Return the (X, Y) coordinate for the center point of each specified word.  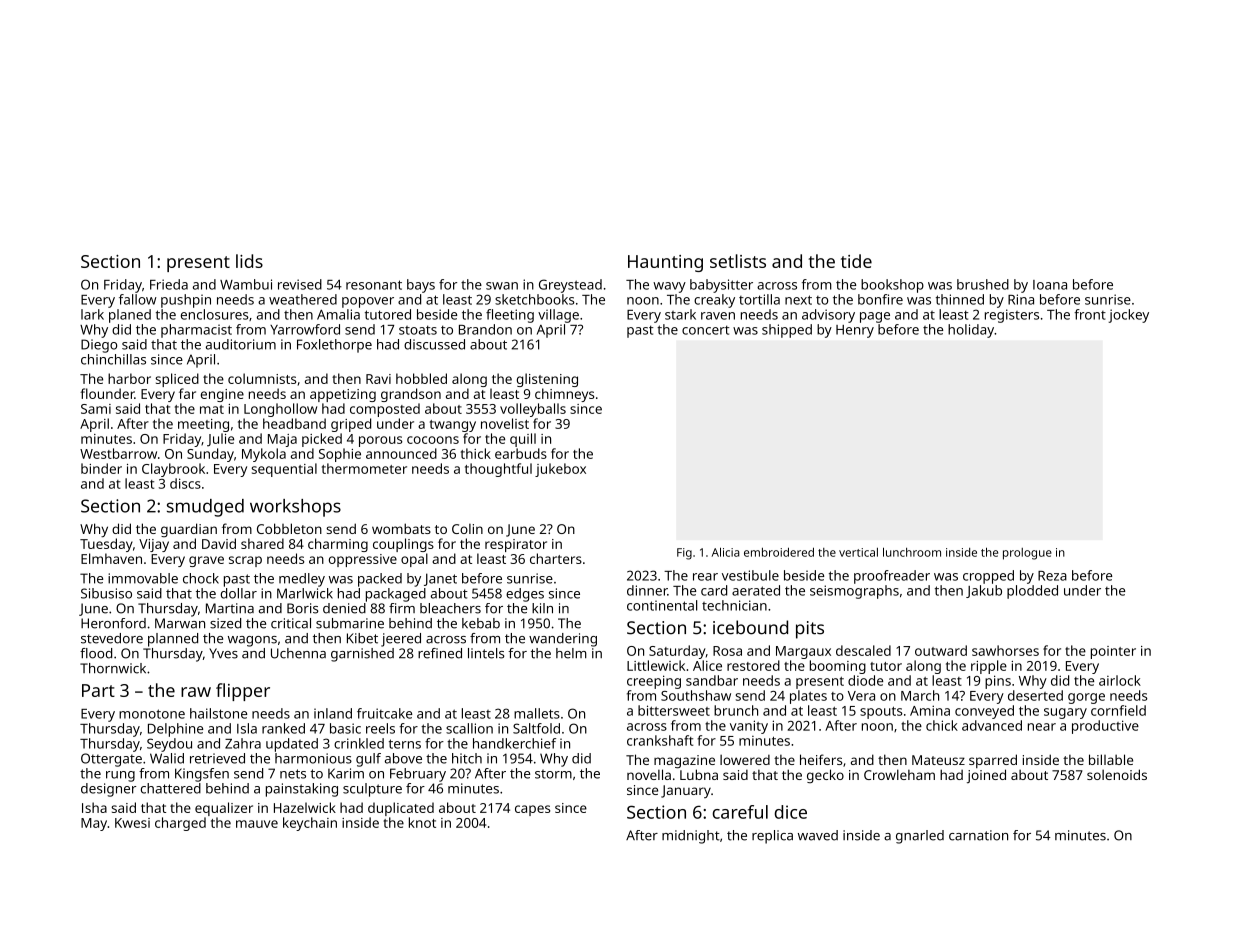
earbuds (521, 453)
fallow (138, 299)
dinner (647, 590)
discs (185, 483)
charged (180, 824)
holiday (971, 331)
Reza (1052, 576)
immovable (143, 578)
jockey (1129, 316)
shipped (787, 331)
